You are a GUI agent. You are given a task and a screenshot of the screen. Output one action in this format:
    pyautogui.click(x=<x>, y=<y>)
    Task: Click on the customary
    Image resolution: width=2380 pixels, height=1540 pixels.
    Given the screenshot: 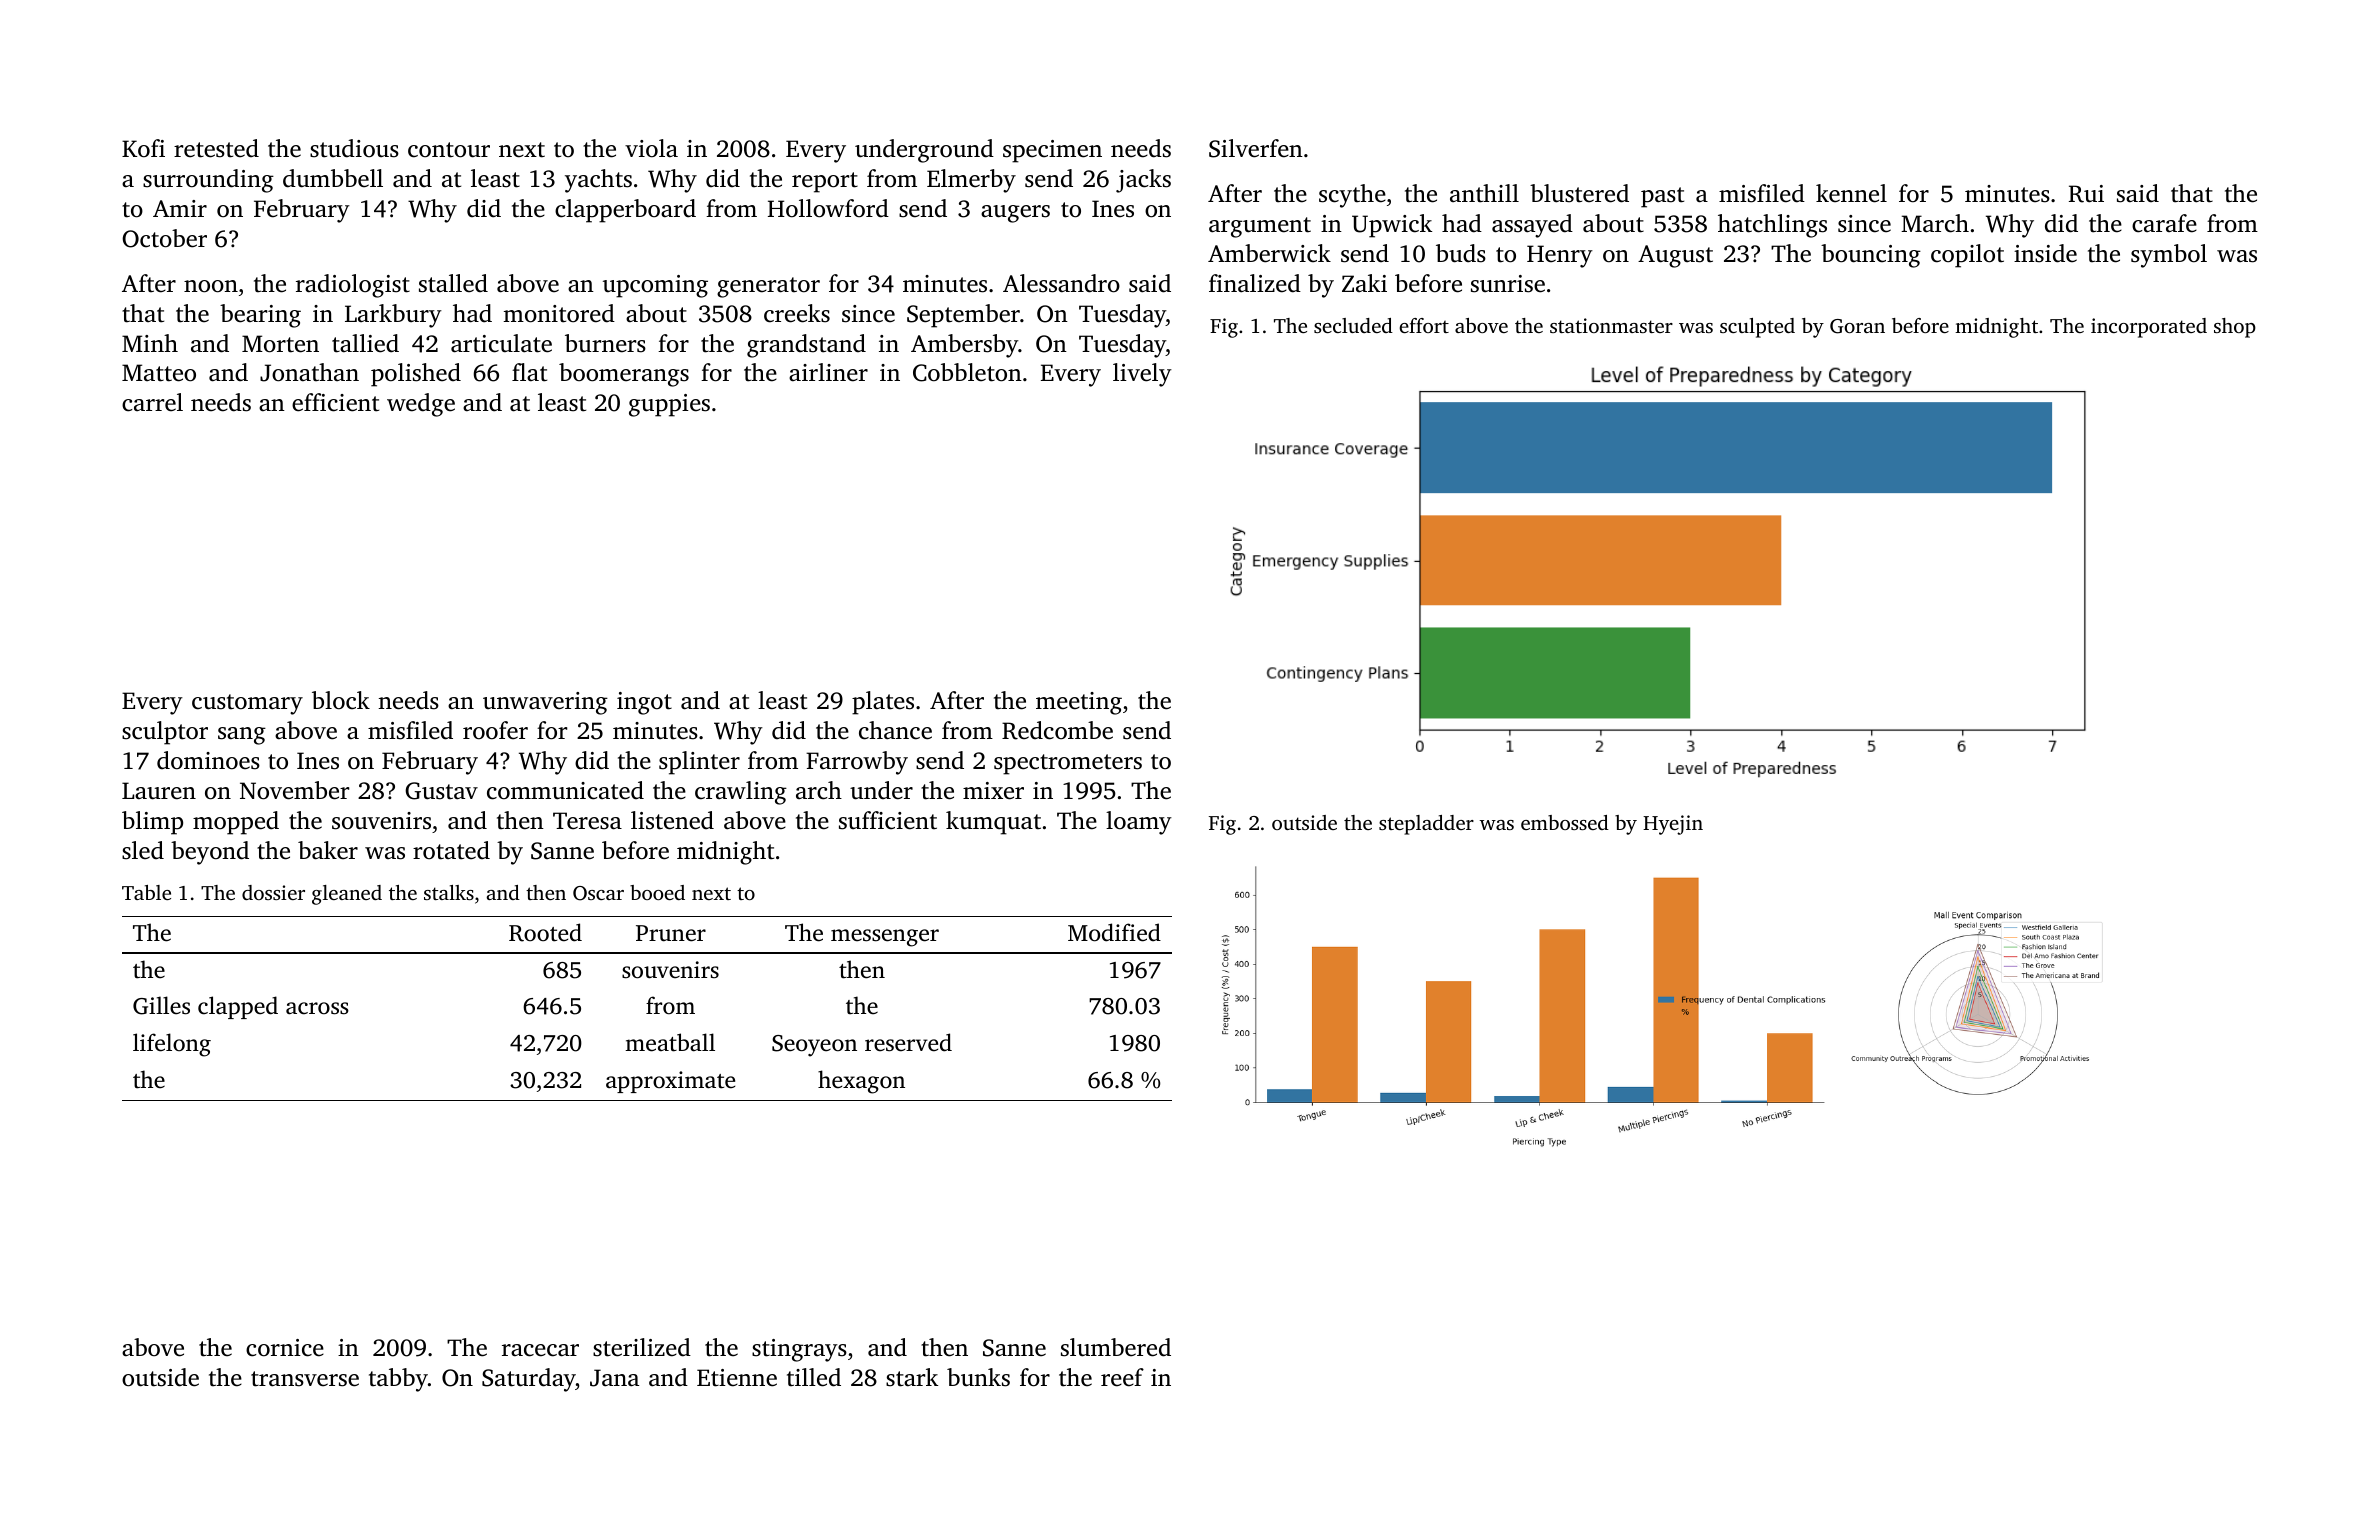 What is the action you would take?
    pyautogui.click(x=247, y=704)
